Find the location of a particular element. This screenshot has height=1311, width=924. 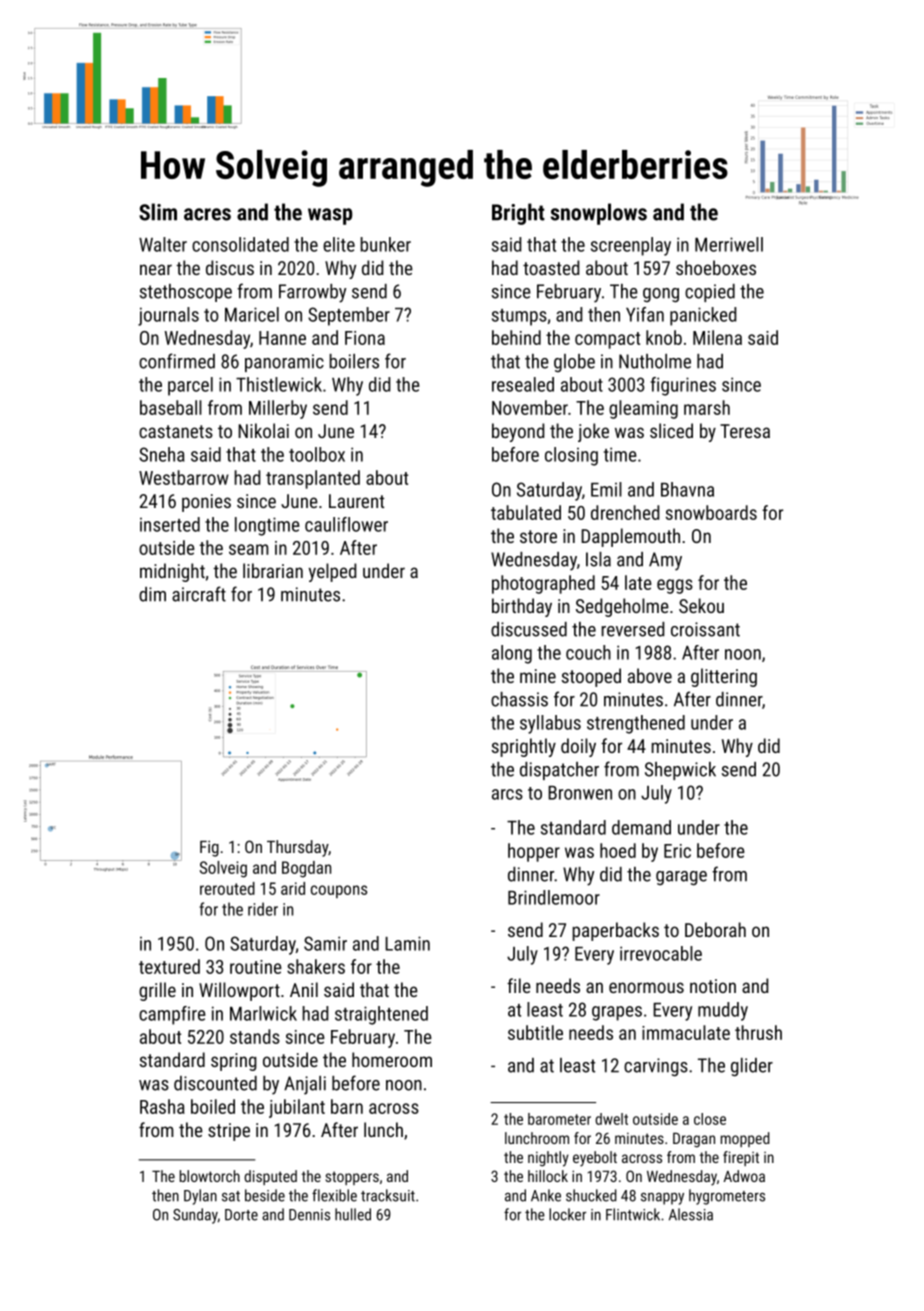

Dylan is located at coordinates (200, 1197).
